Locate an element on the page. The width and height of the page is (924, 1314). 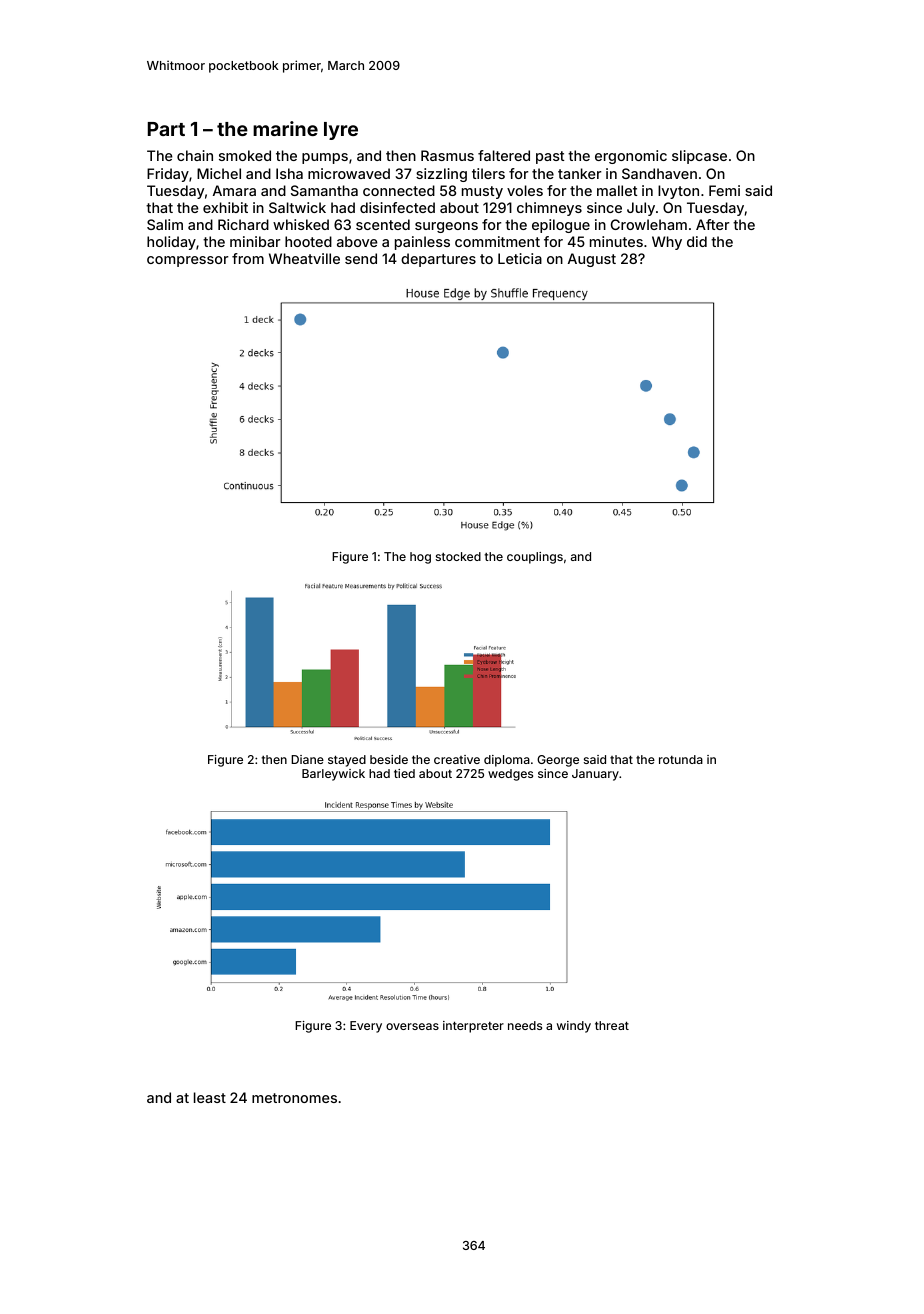
hog is located at coordinates (420, 558).
